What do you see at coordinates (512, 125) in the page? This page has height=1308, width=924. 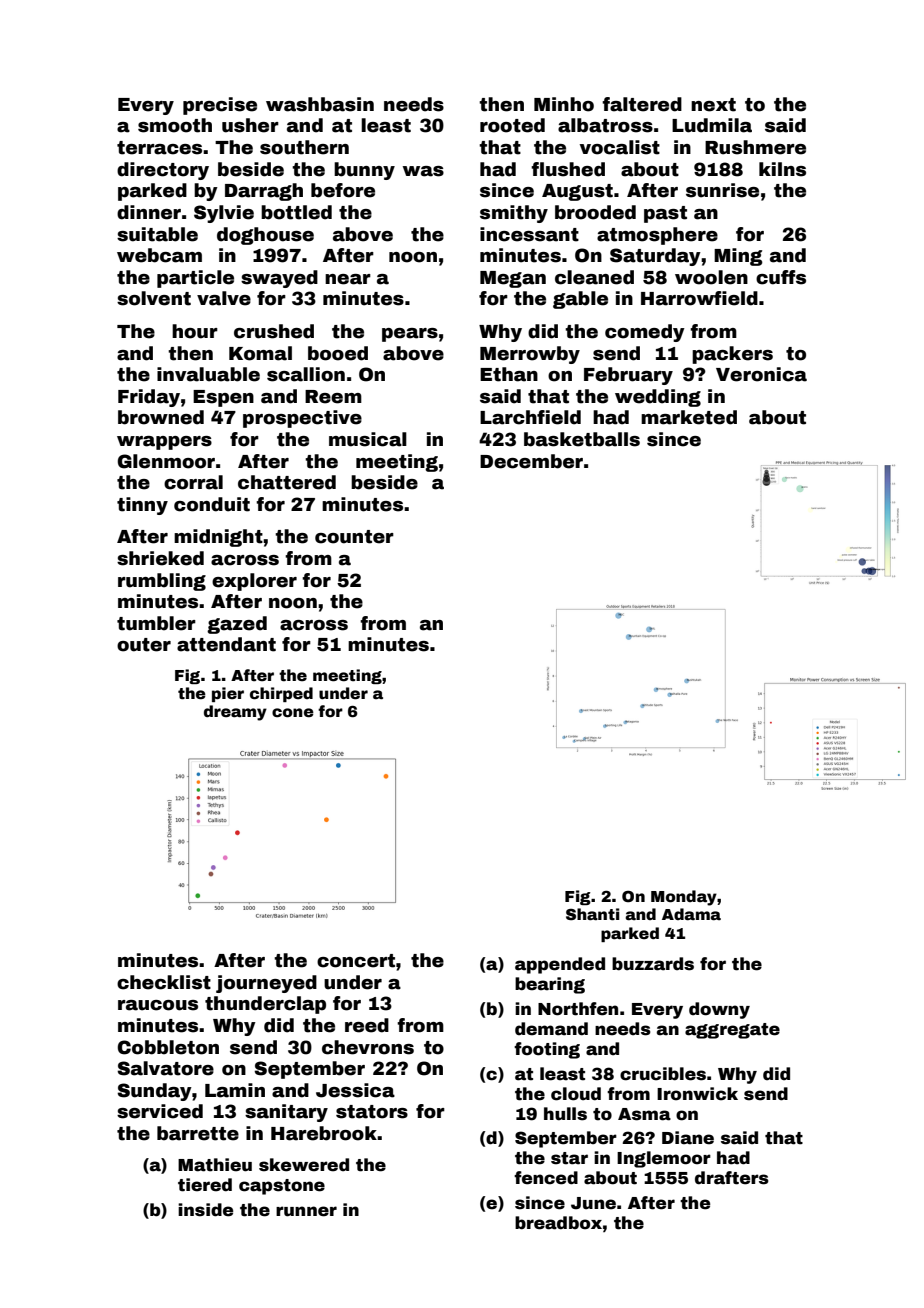 I see `rooted` at bounding box center [512, 125].
